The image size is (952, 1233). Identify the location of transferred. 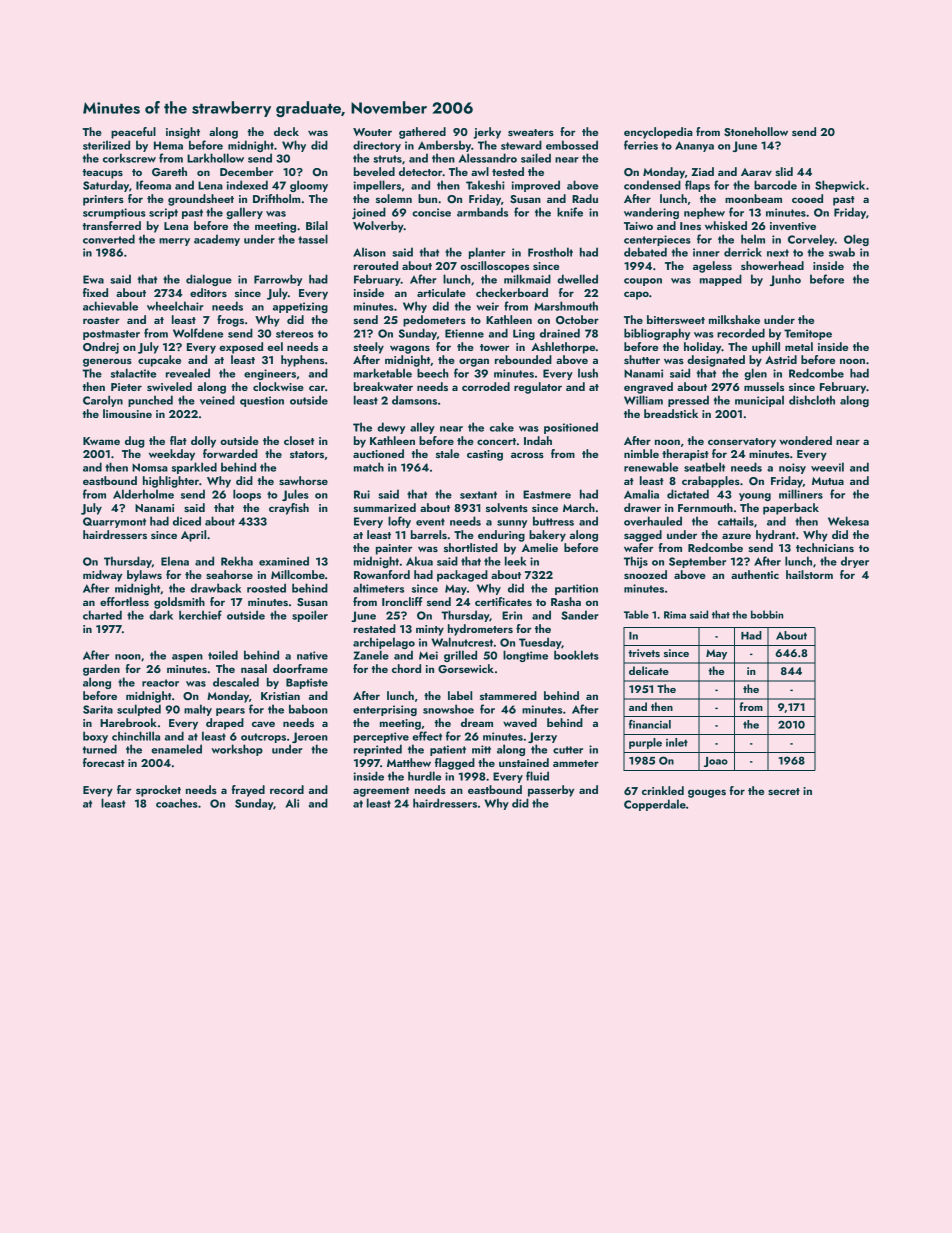
(111, 225).
